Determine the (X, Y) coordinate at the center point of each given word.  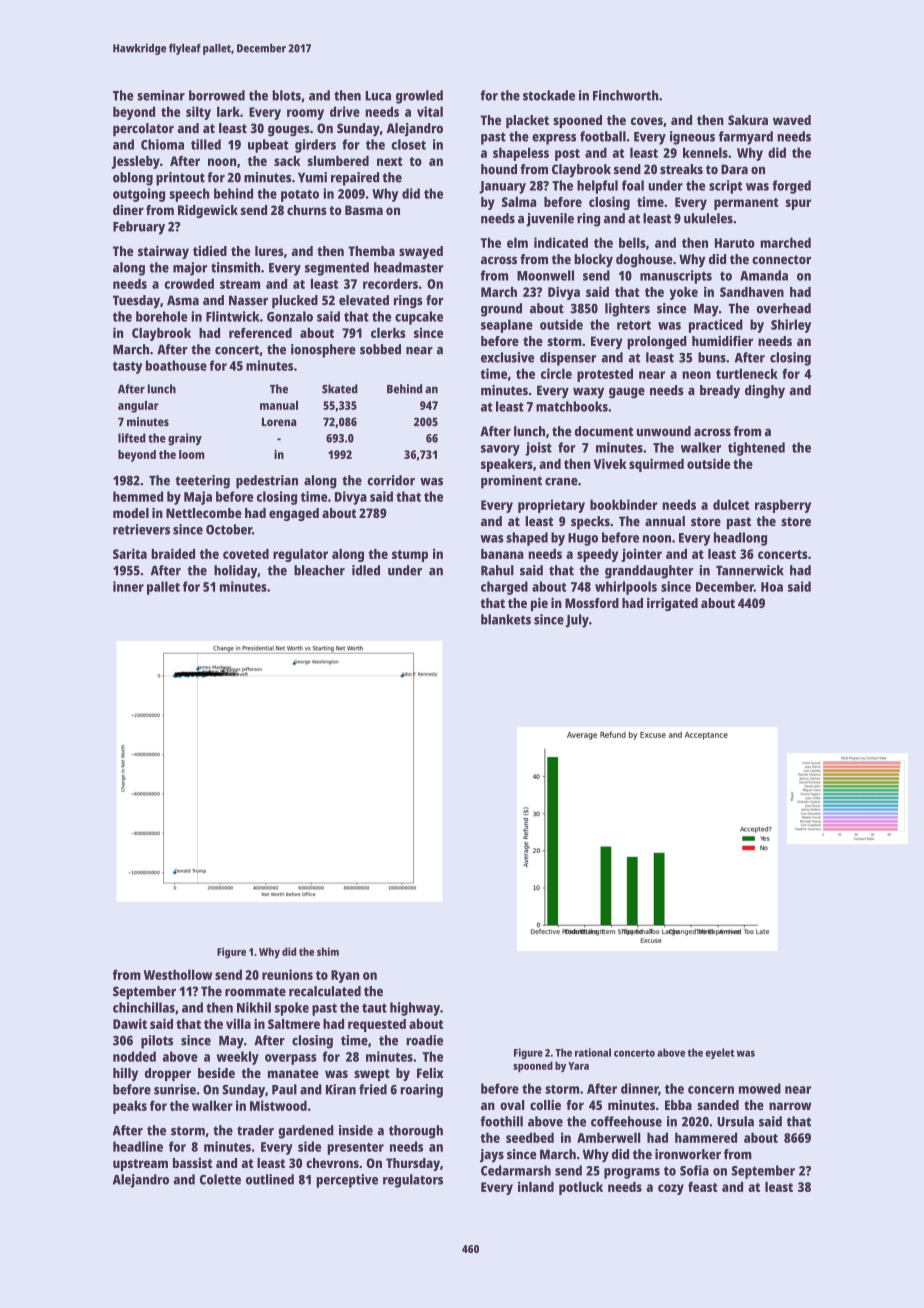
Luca (378, 96)
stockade (549, 95)
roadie (424, 1040)
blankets (506, 619)
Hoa (772, 587)
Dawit (130, 1023)
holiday (235, 572)
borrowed (217, 95)
